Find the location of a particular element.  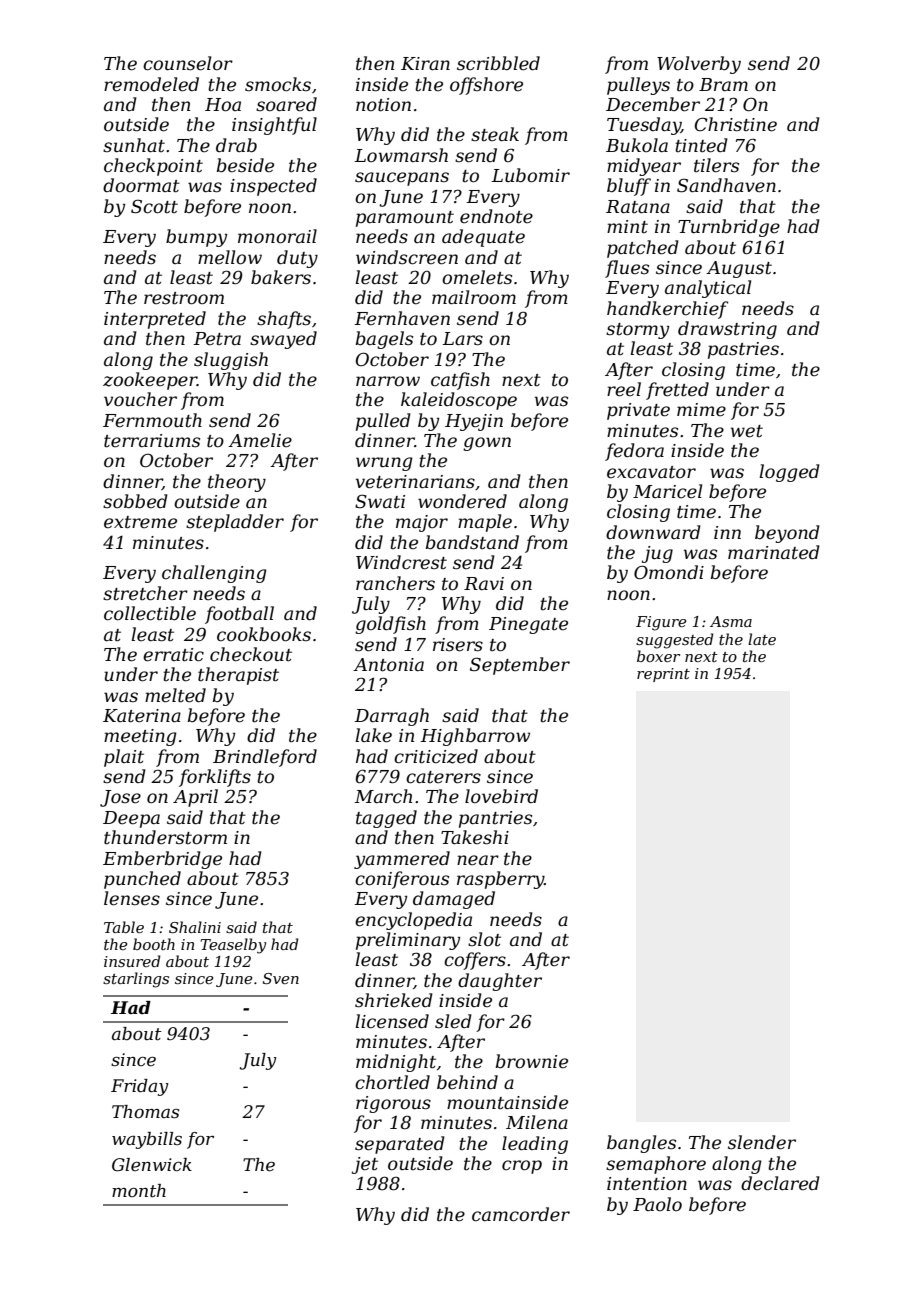

scribbled is located at coordinates (498, 63).
